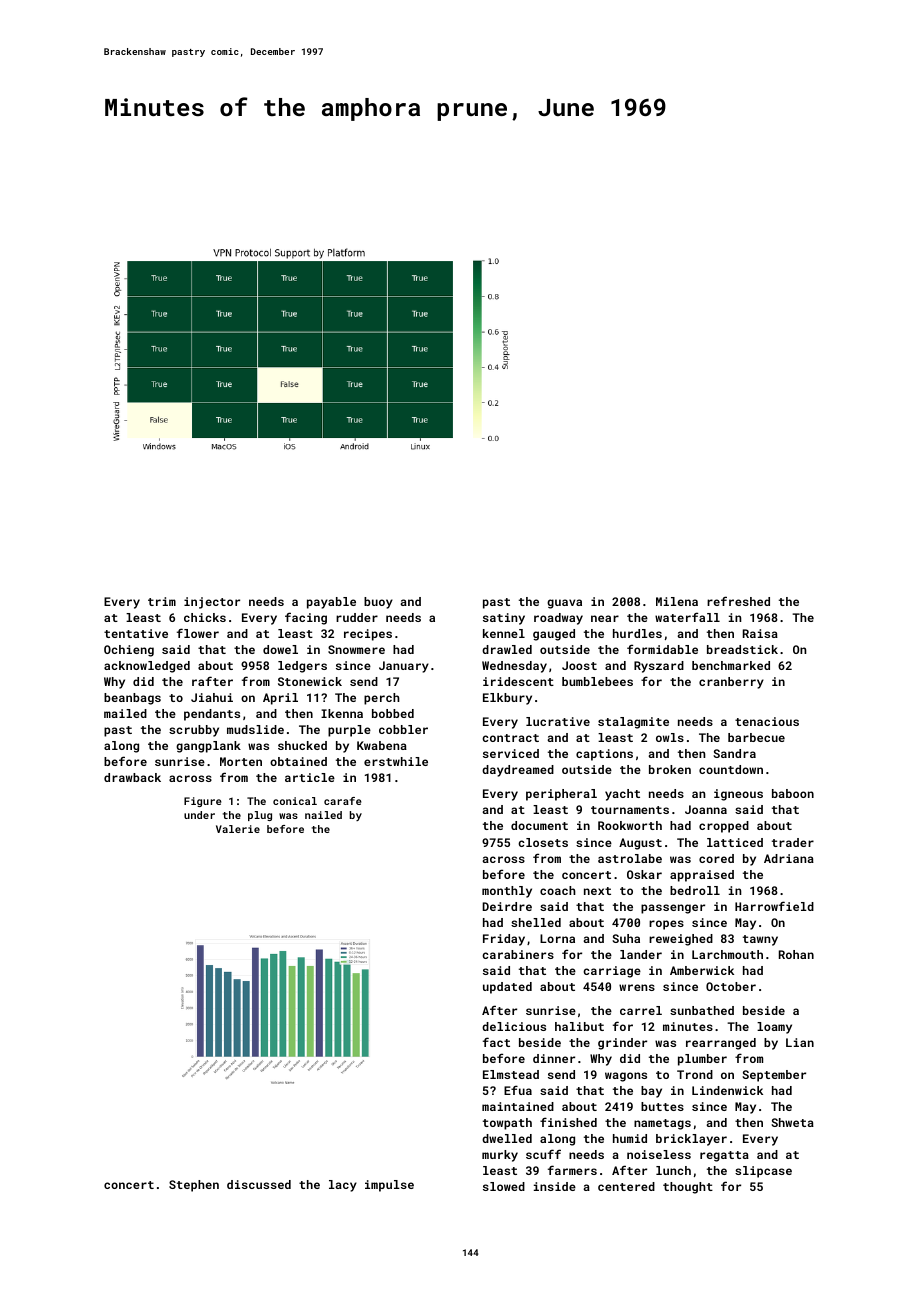 The height and width of the screenshot is (1314, 924). What do you see at coordinates (518, 954) in the screenshot?
I see `carabiners` at bounding box center [518, 954].
